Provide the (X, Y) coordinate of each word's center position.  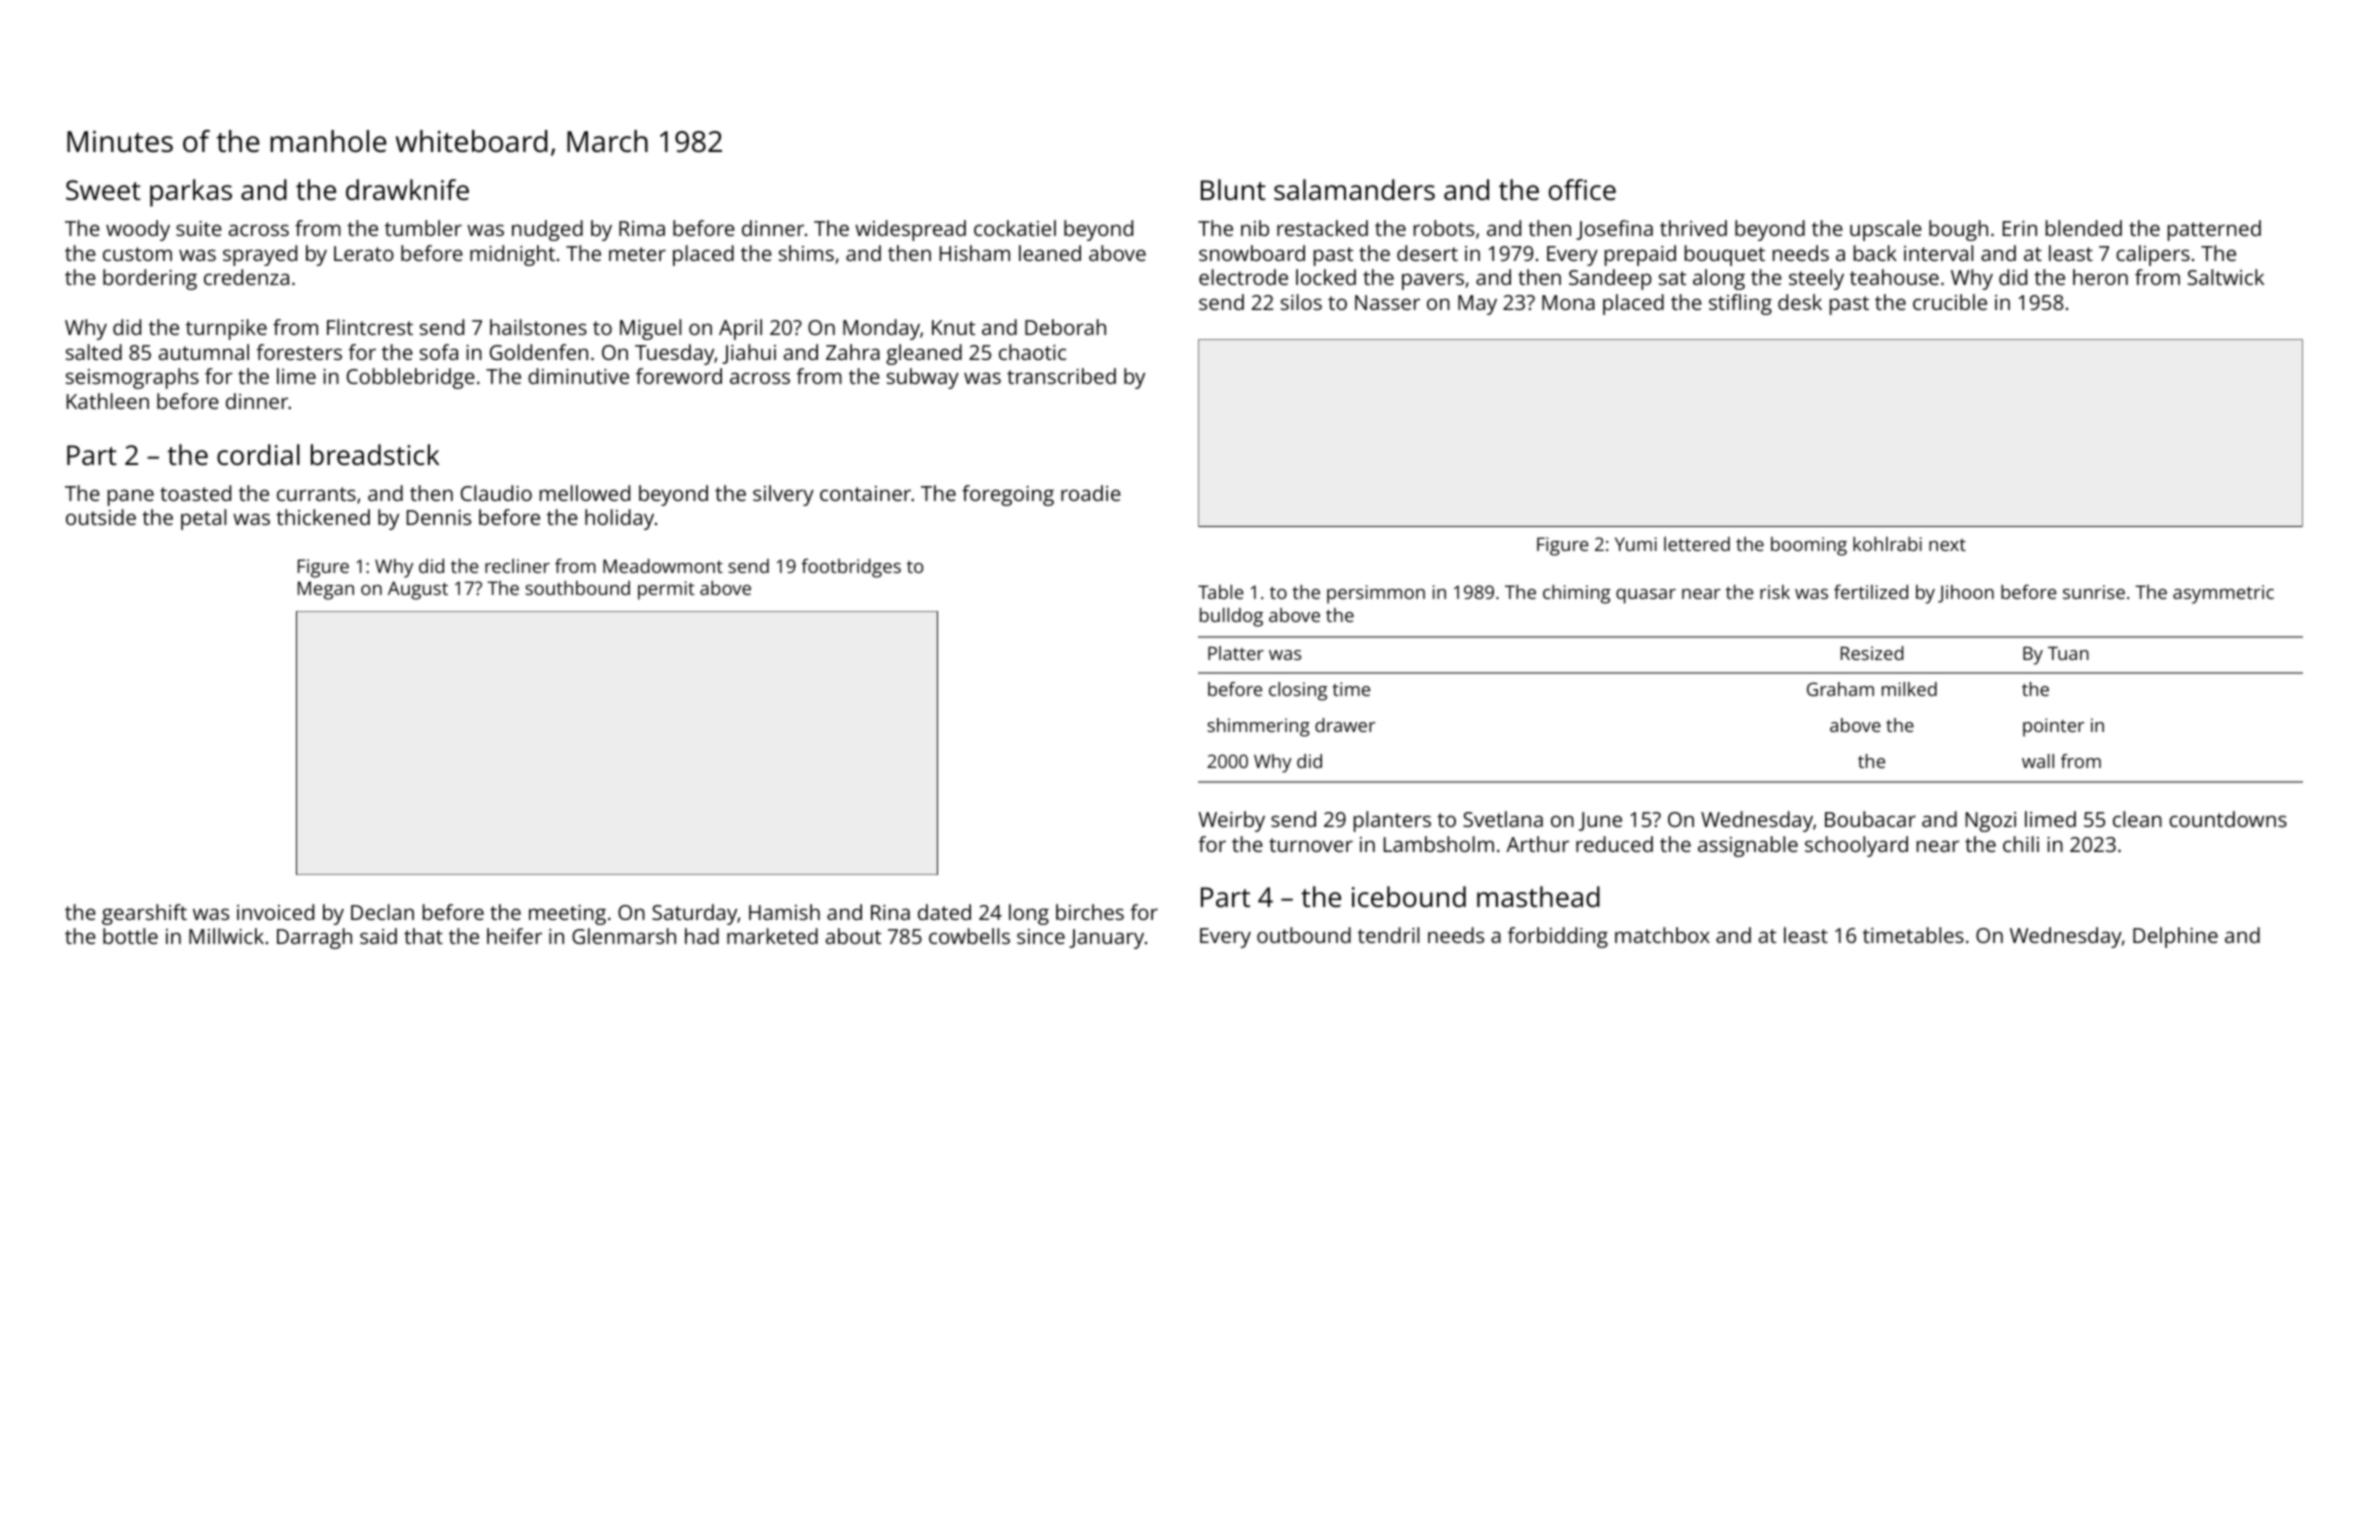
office (1582, 190)
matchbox (1662, 935)
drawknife (407, 190)
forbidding (1558, 937)
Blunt (1233, 189)
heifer (514, 936)
